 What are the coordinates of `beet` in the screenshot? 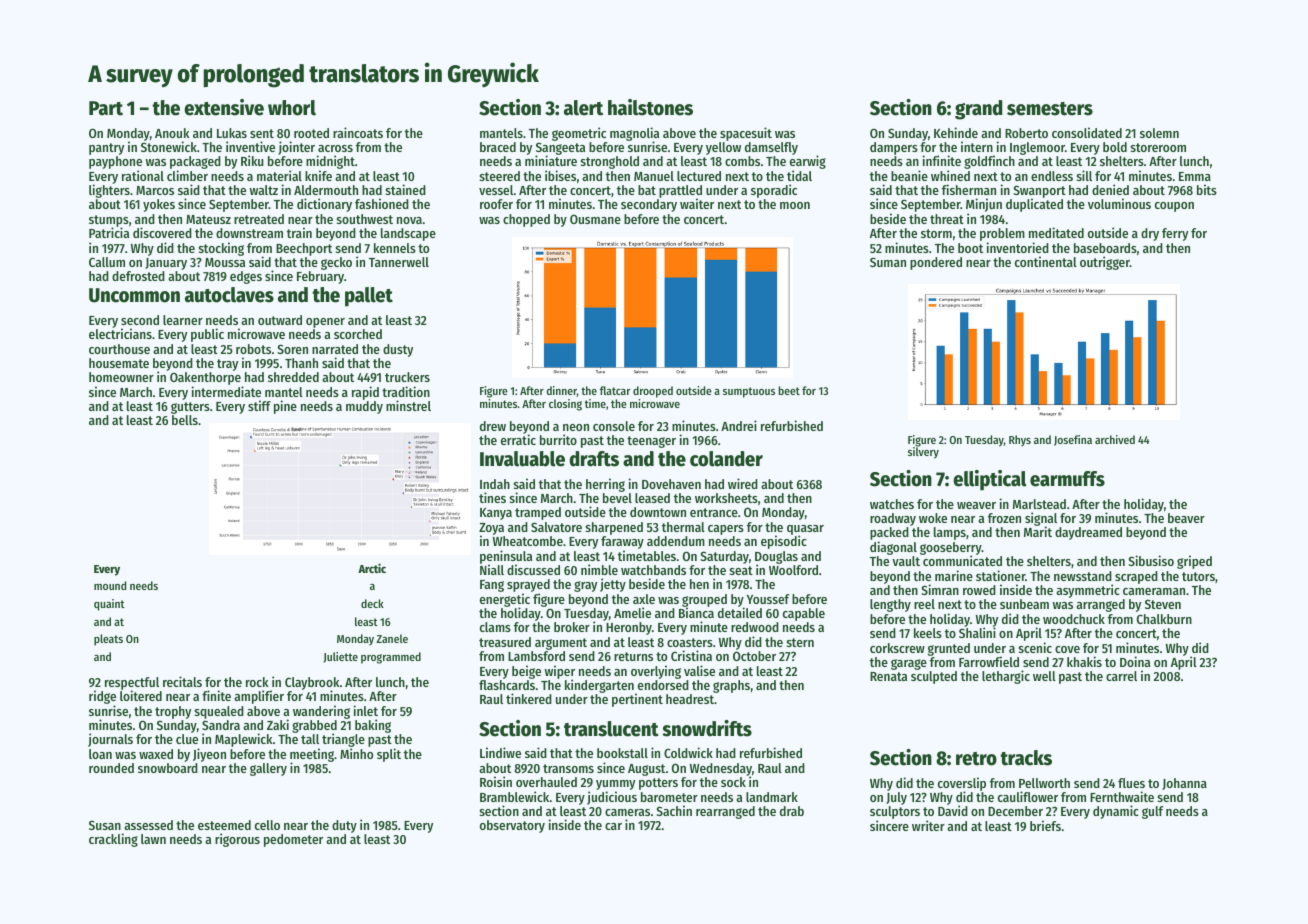 It's located at (789, 390).
